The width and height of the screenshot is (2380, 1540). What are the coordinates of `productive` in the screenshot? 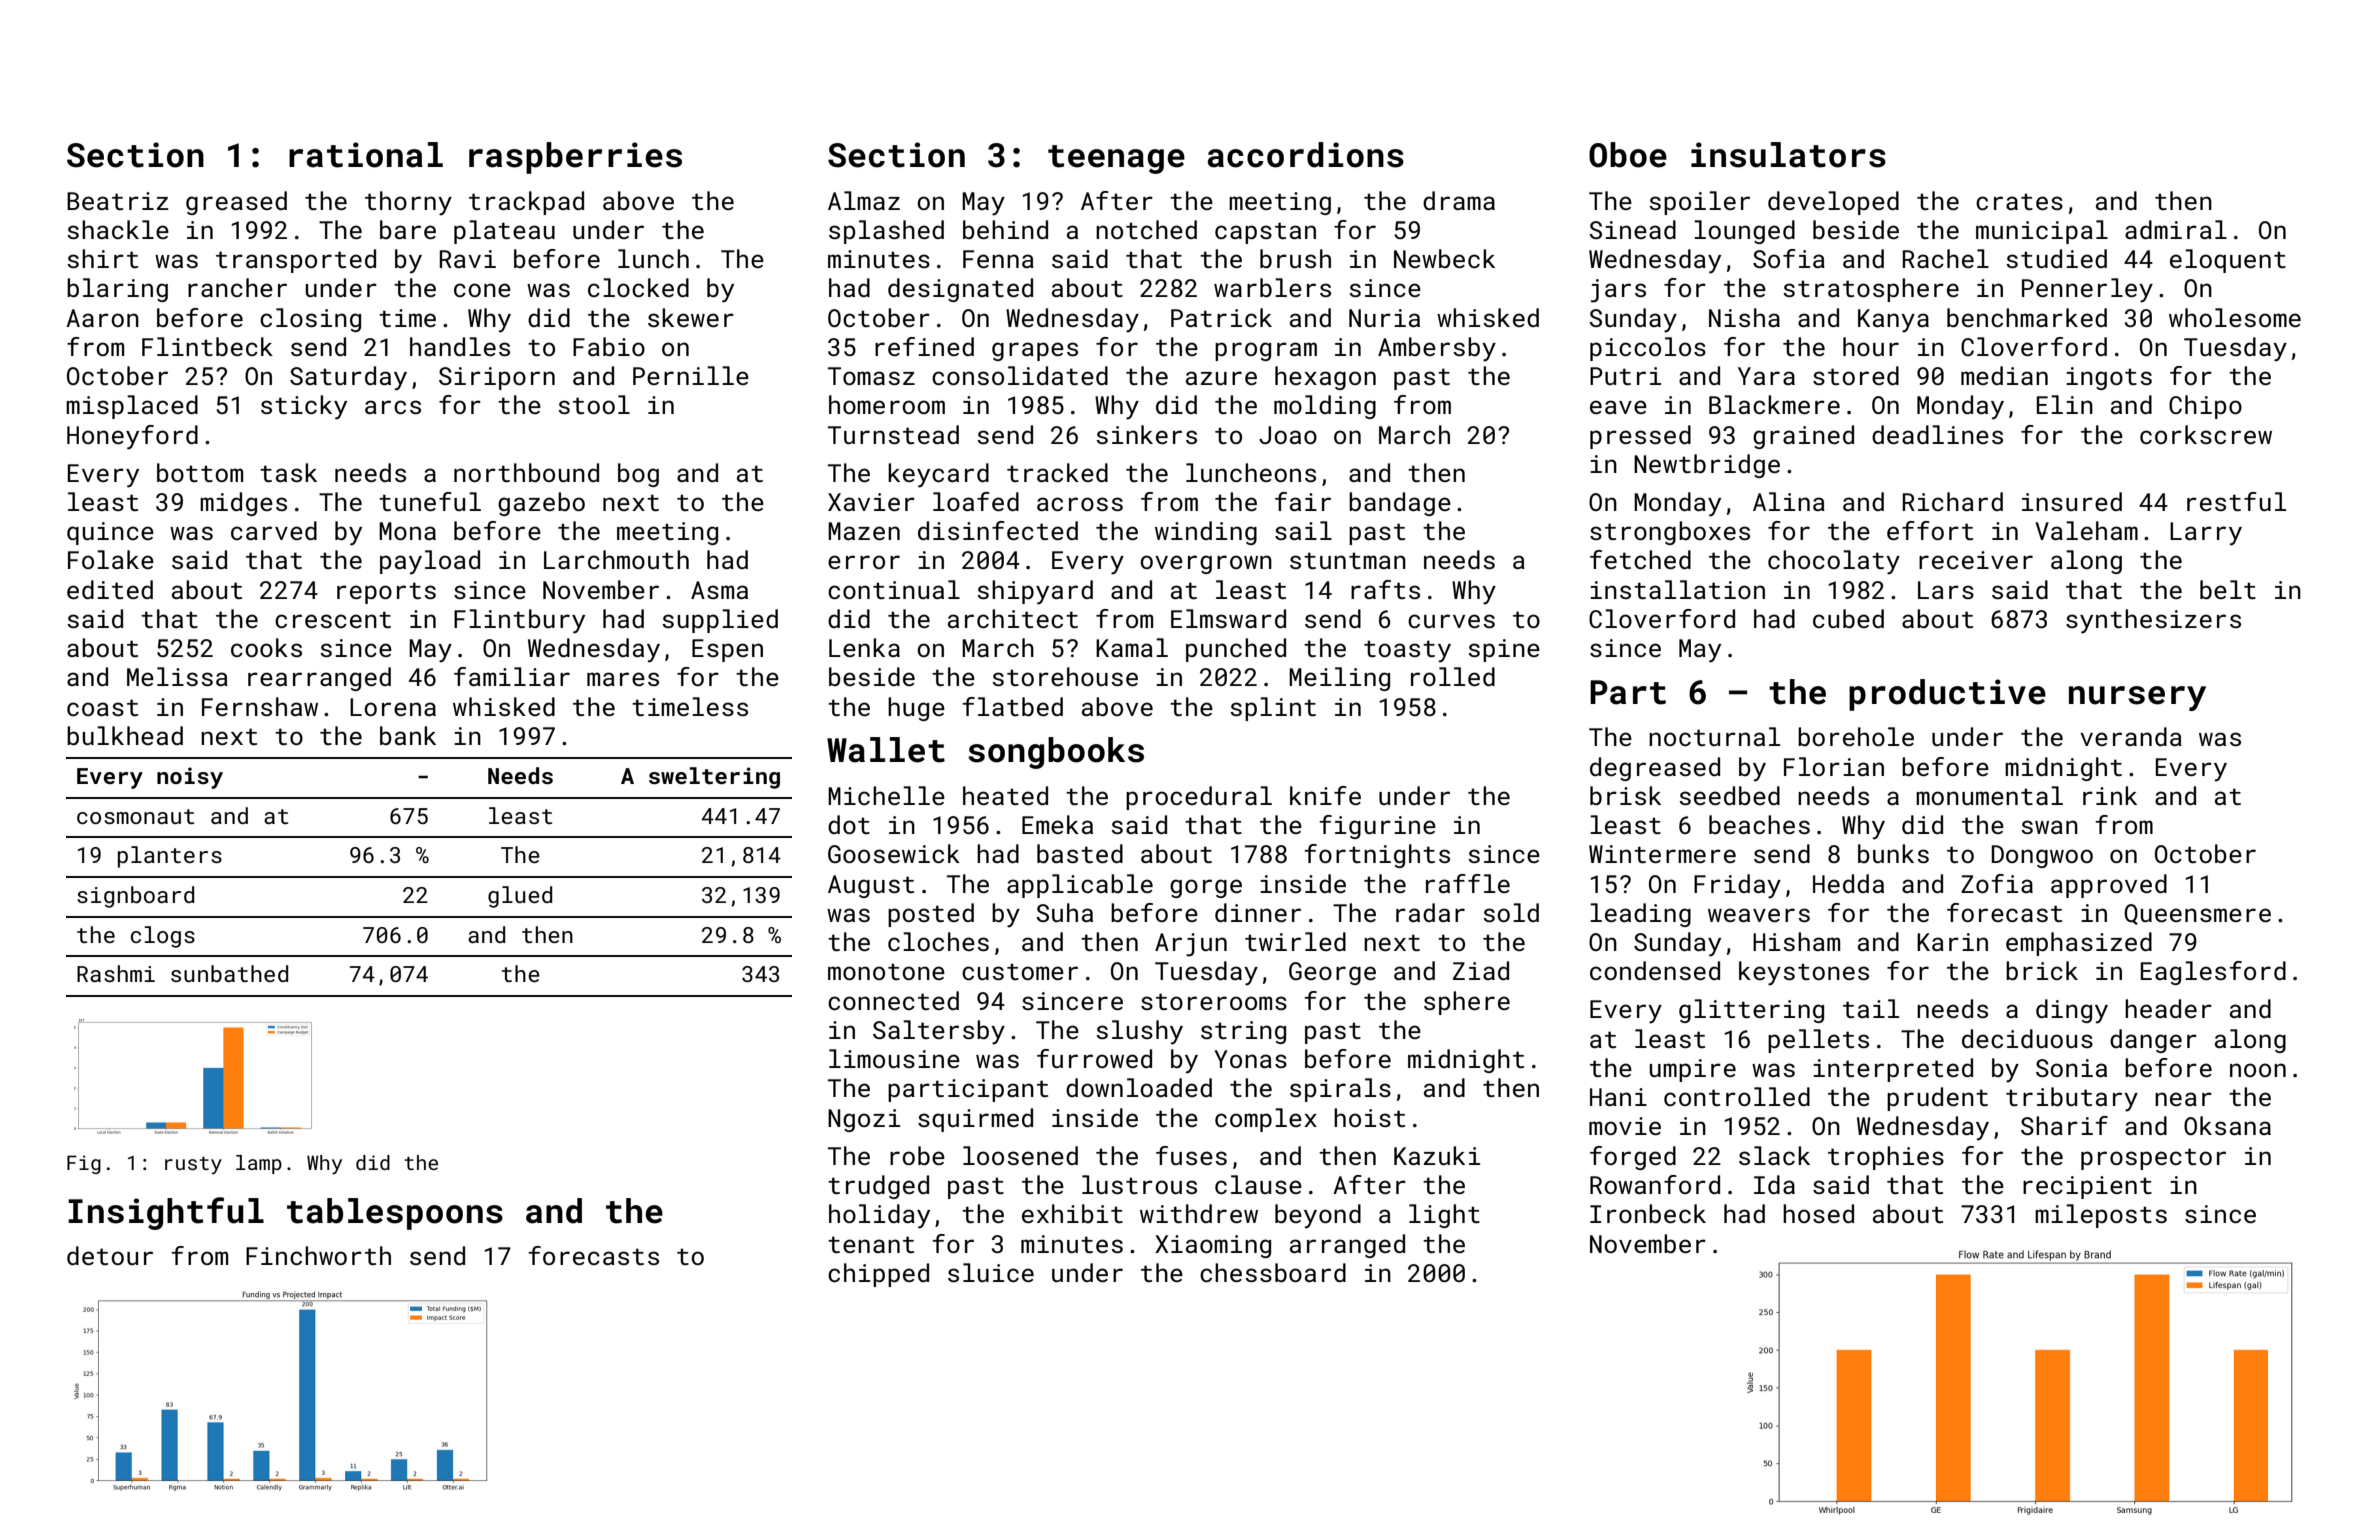 It's located at (1947, 695).
